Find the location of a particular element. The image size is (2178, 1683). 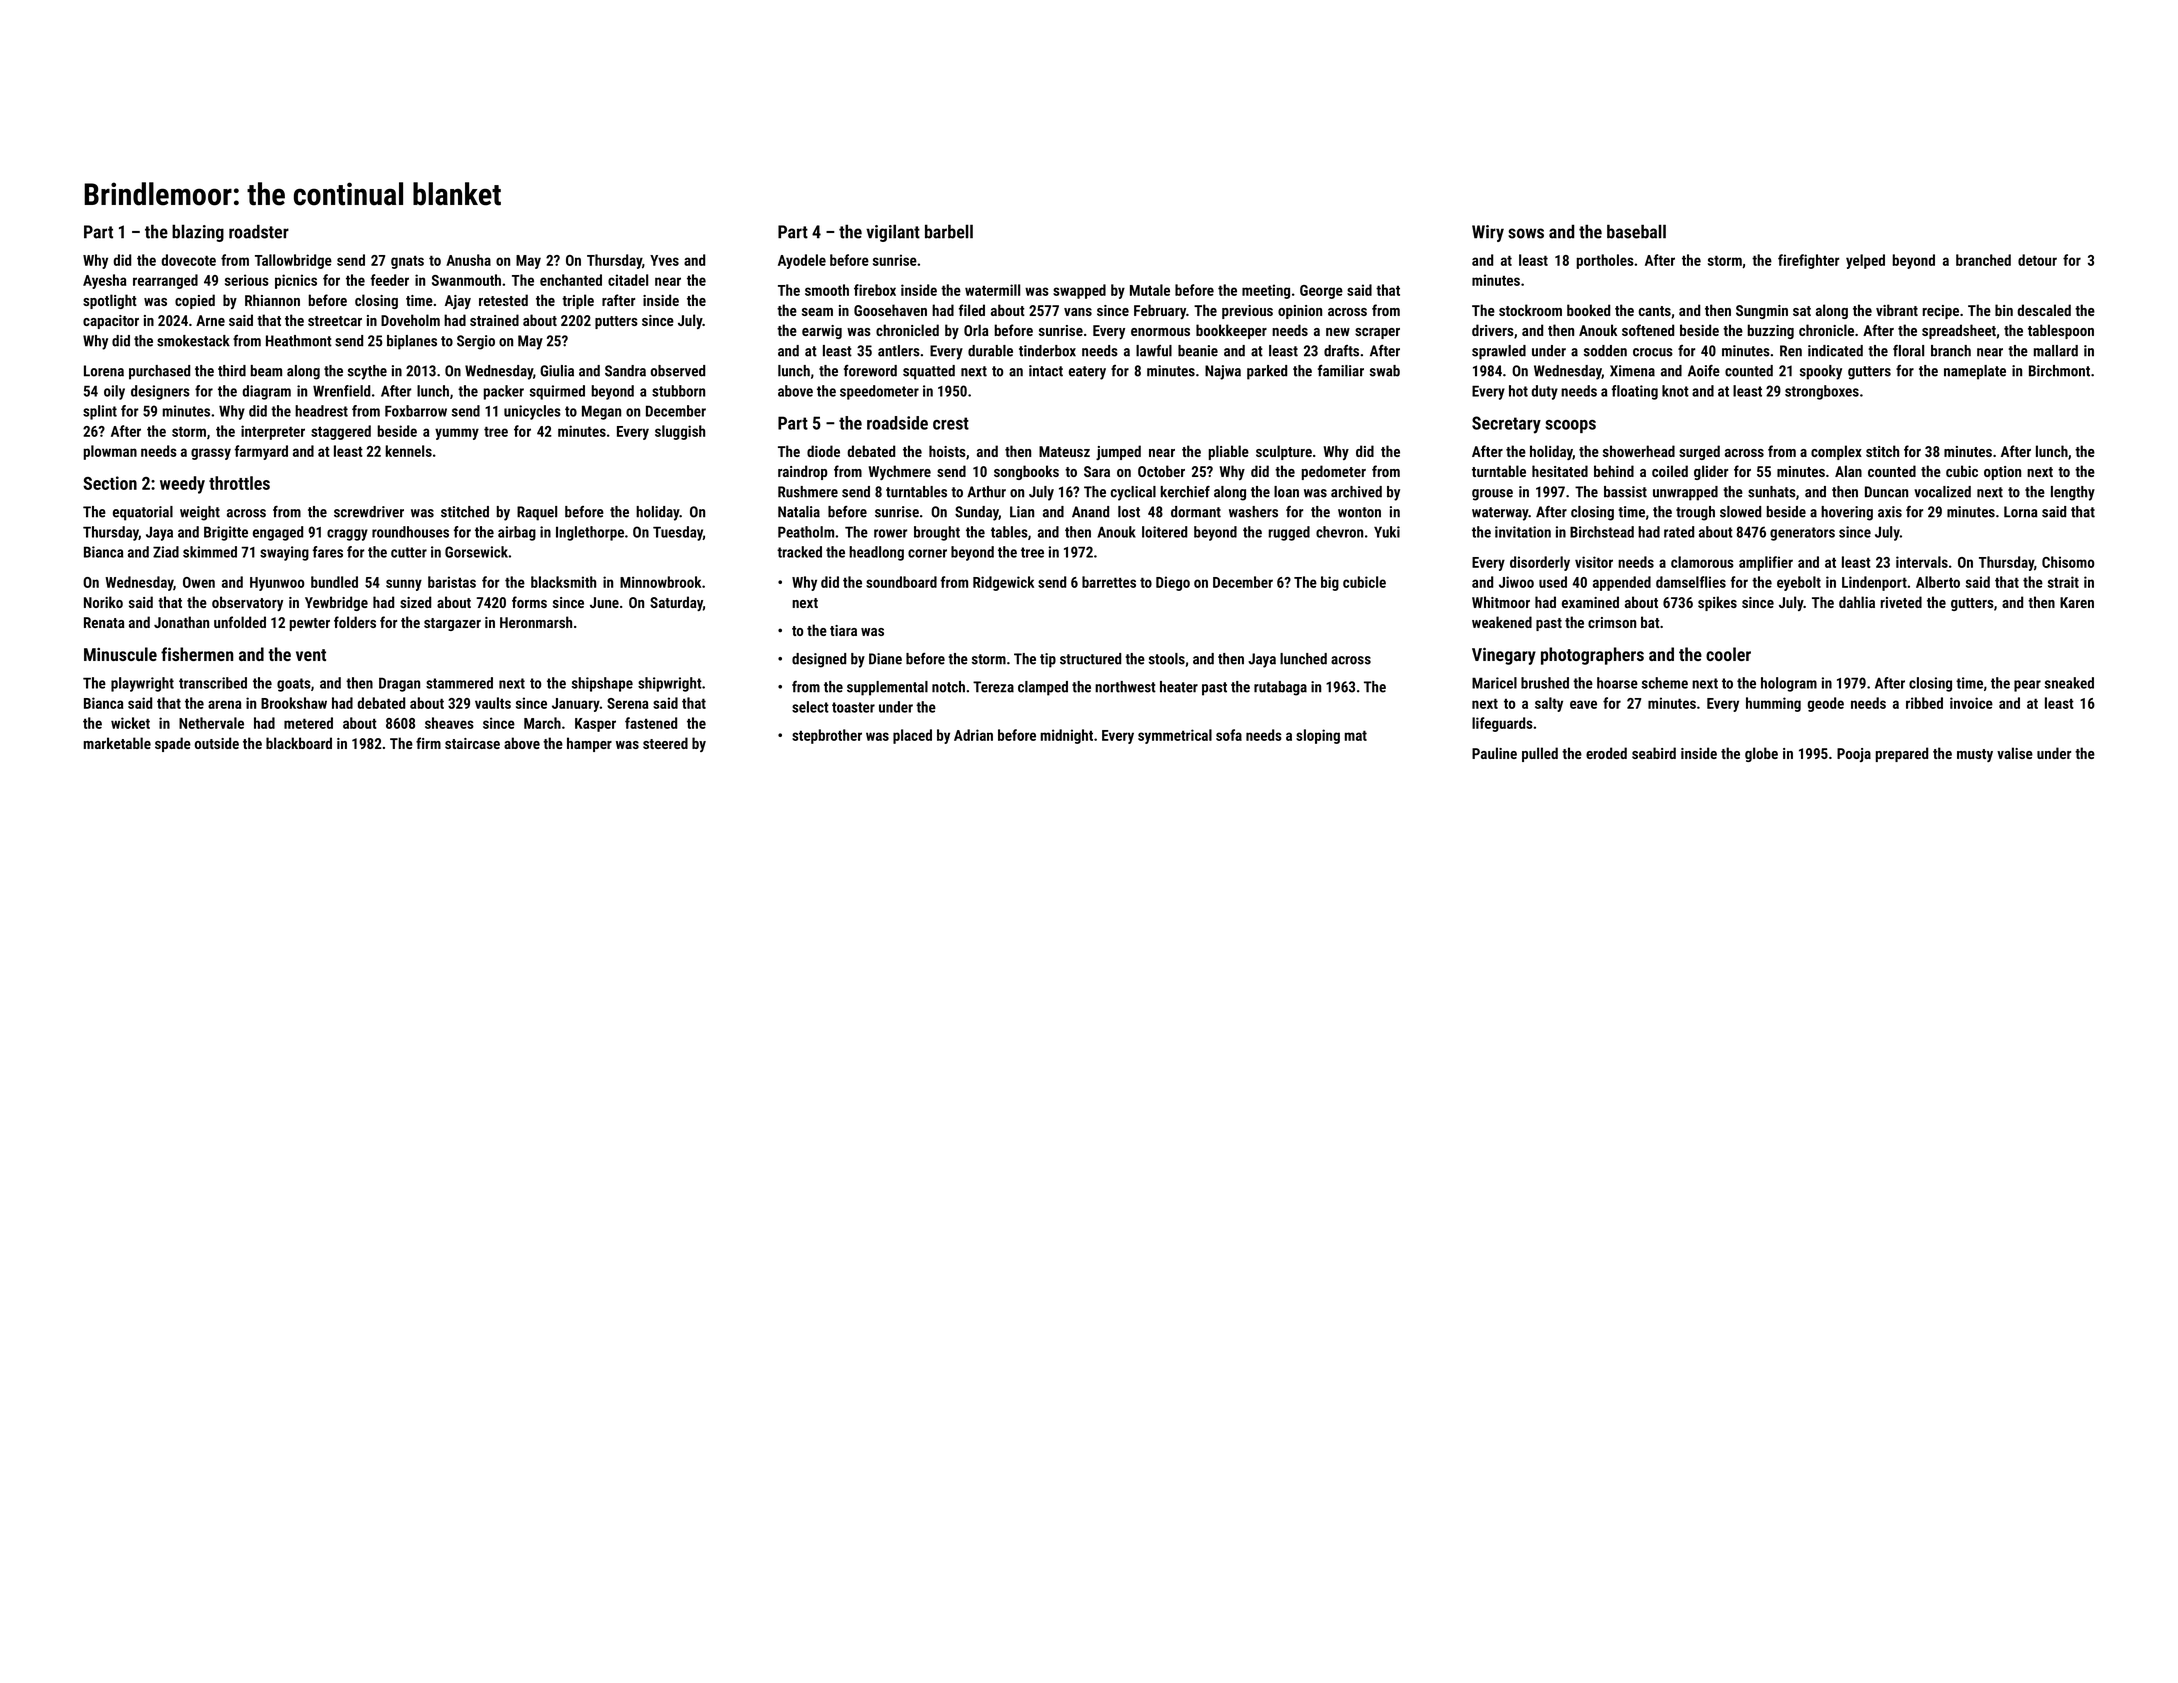

Wiry is located at coordinates (1488, 233).
